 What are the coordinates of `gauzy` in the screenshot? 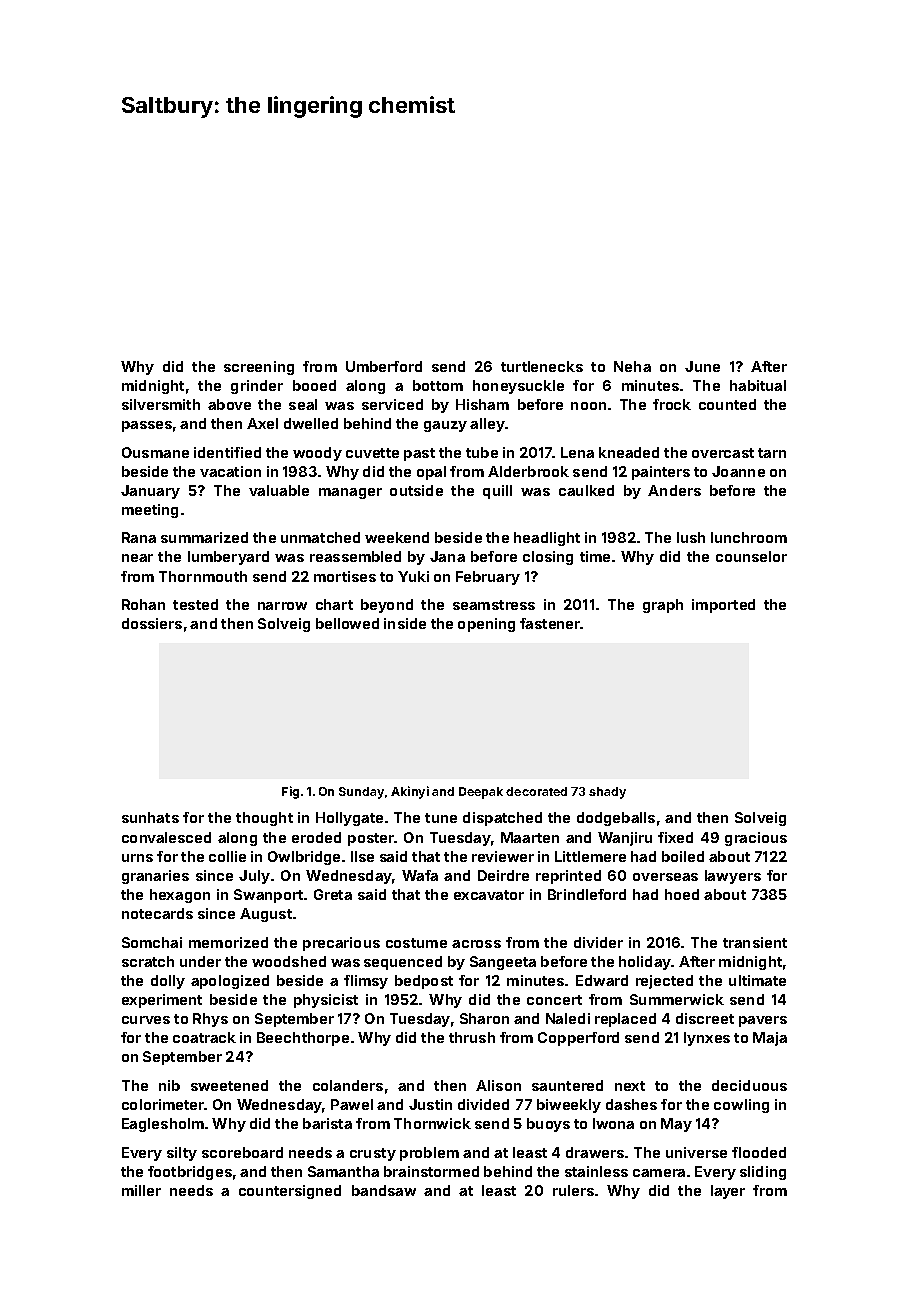 It's located at (445, 426).
